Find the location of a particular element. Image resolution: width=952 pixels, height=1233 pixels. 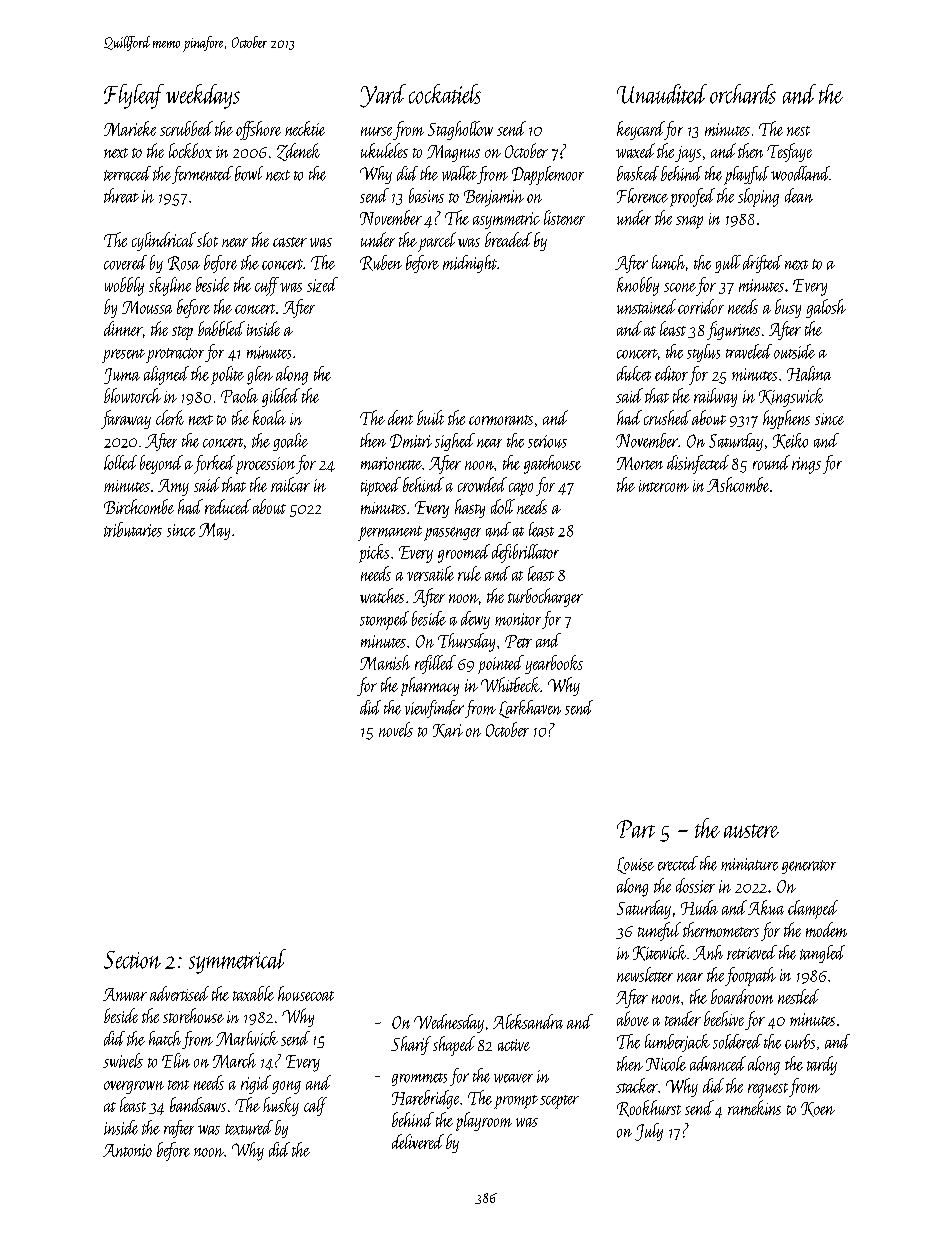

dossier is located at coordinates (695, 885).
